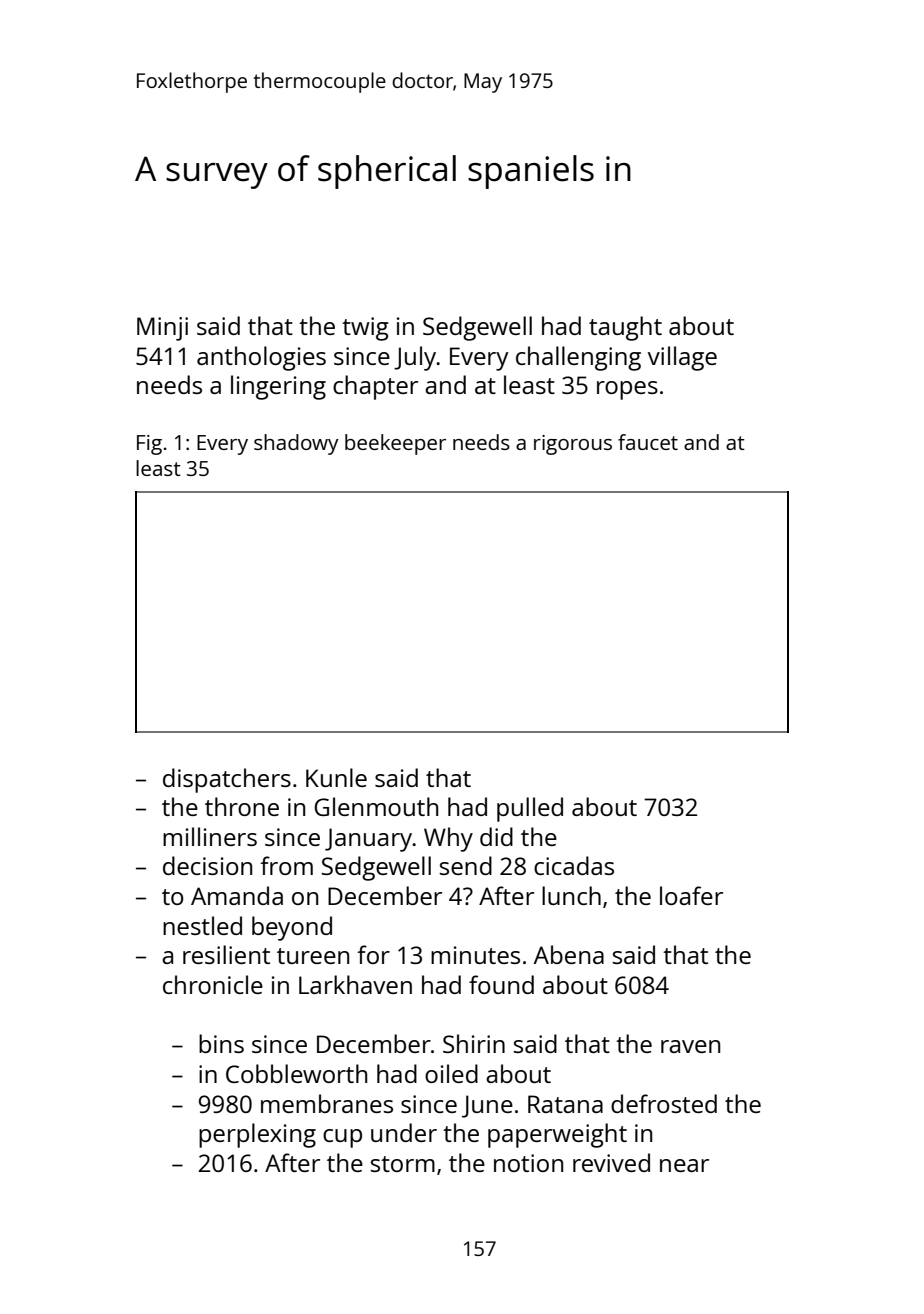 Image resolution: width=924 pixels, height=1314 pixels. What do you see at coordinates (625, 328) in the screenshot?
I see `taught` at bounding box center [625, 328].
